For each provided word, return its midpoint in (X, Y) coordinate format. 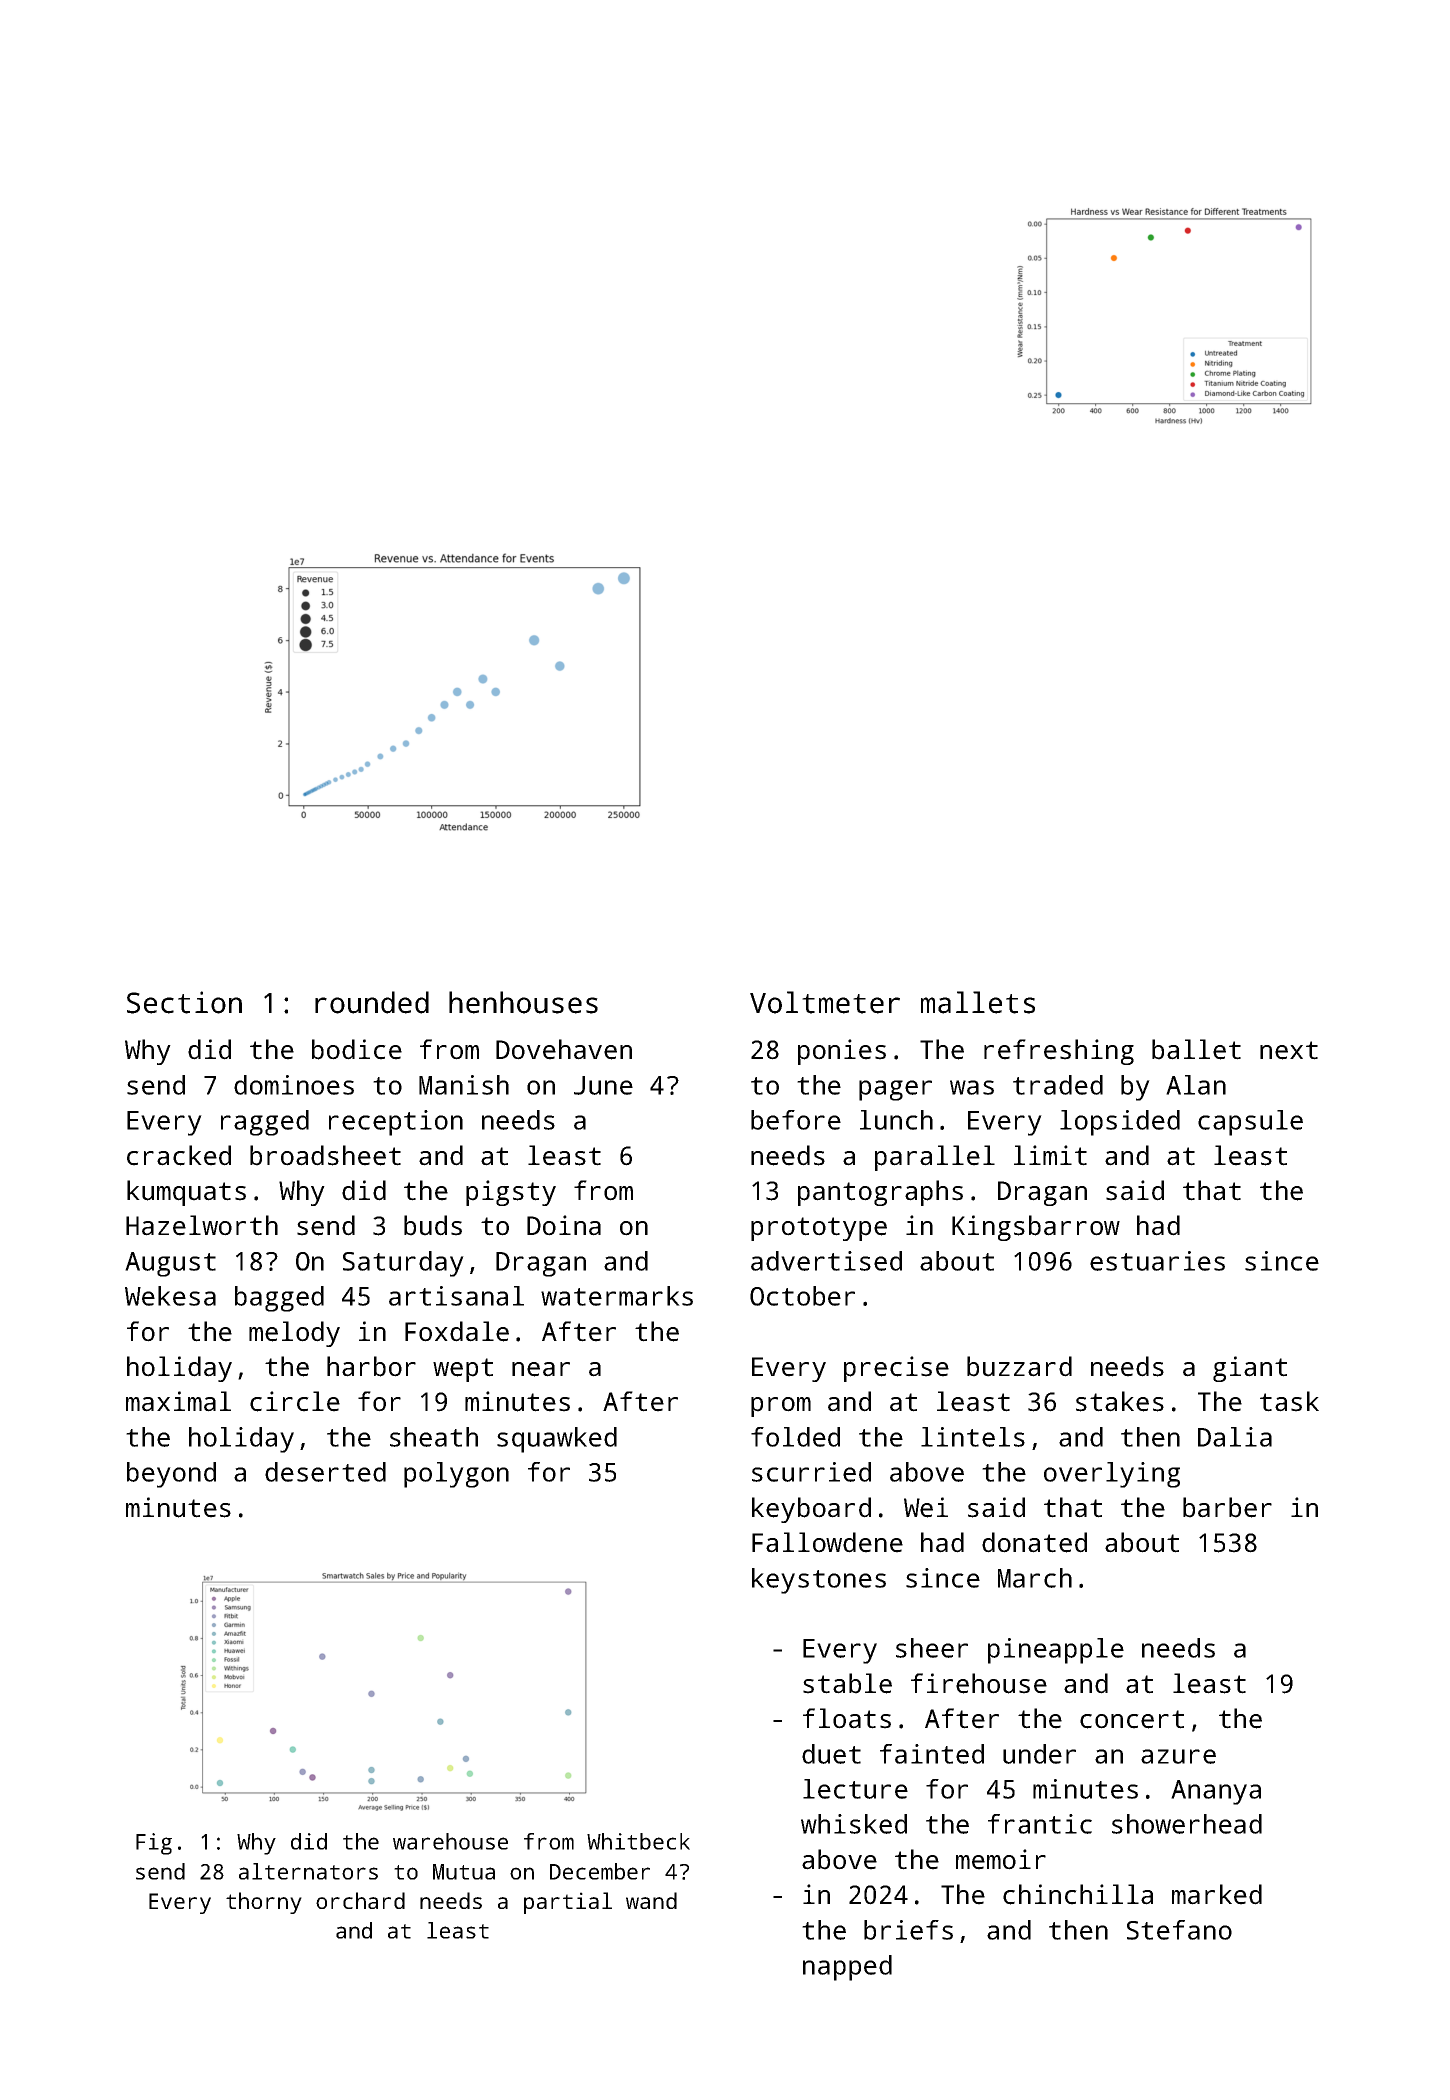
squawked (557, 1440)
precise (896, 1369)
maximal (178, 1401)
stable (847, 1683)
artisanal (456, 1296)
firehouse (979, 1683)
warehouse (450, 1841)
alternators (308, 1871)
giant (1250, 1369)
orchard (360, 1900)
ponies (842, 1052)
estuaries (1157, 1261)
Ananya (1216, 1792)
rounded (372, 1002)
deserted (325, 1472)
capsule (1250, 1123)
